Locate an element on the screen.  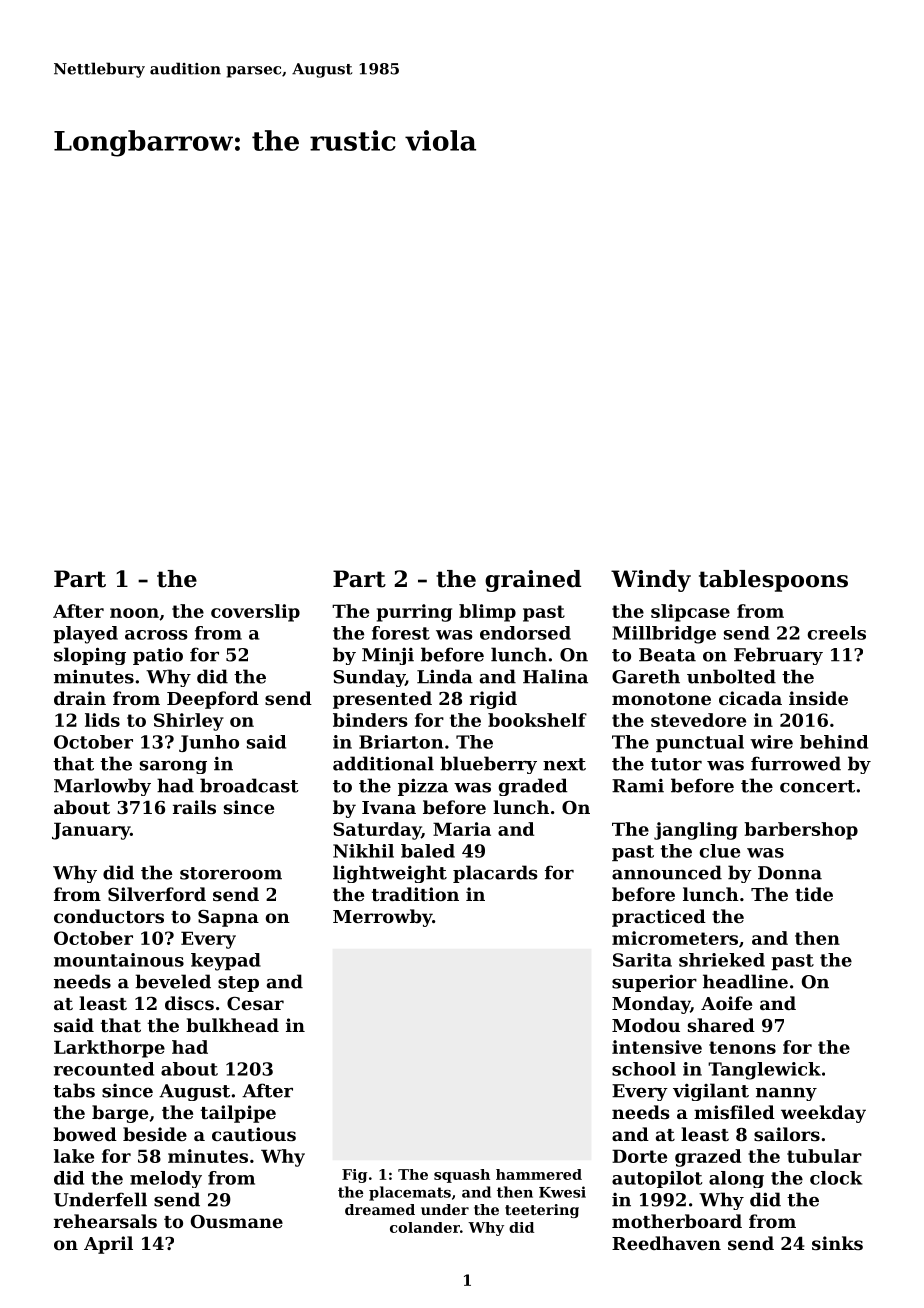
rails is located at coordinates (194, 807).
